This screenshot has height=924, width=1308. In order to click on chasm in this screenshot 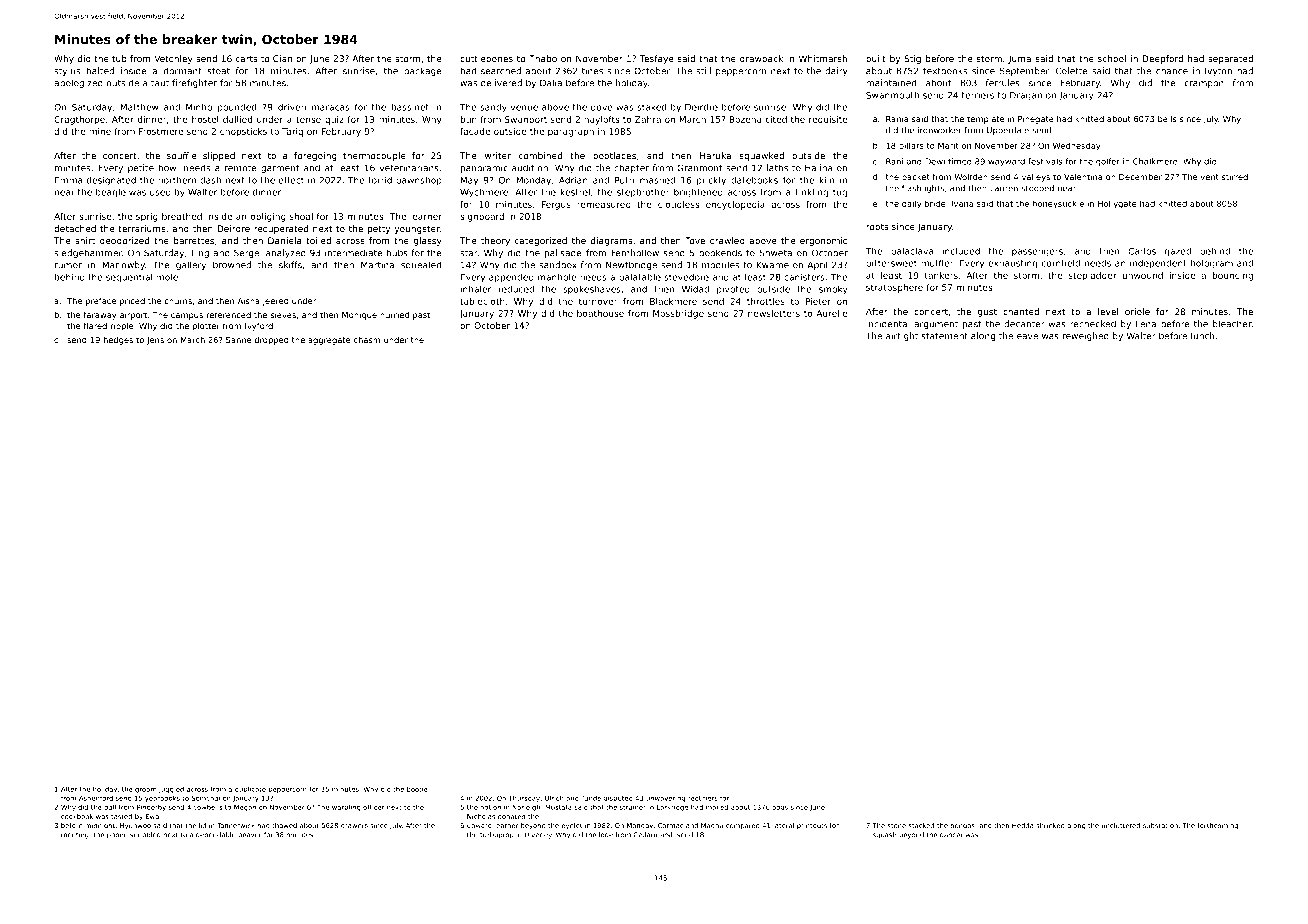, I will do `click(367, 340)`.
